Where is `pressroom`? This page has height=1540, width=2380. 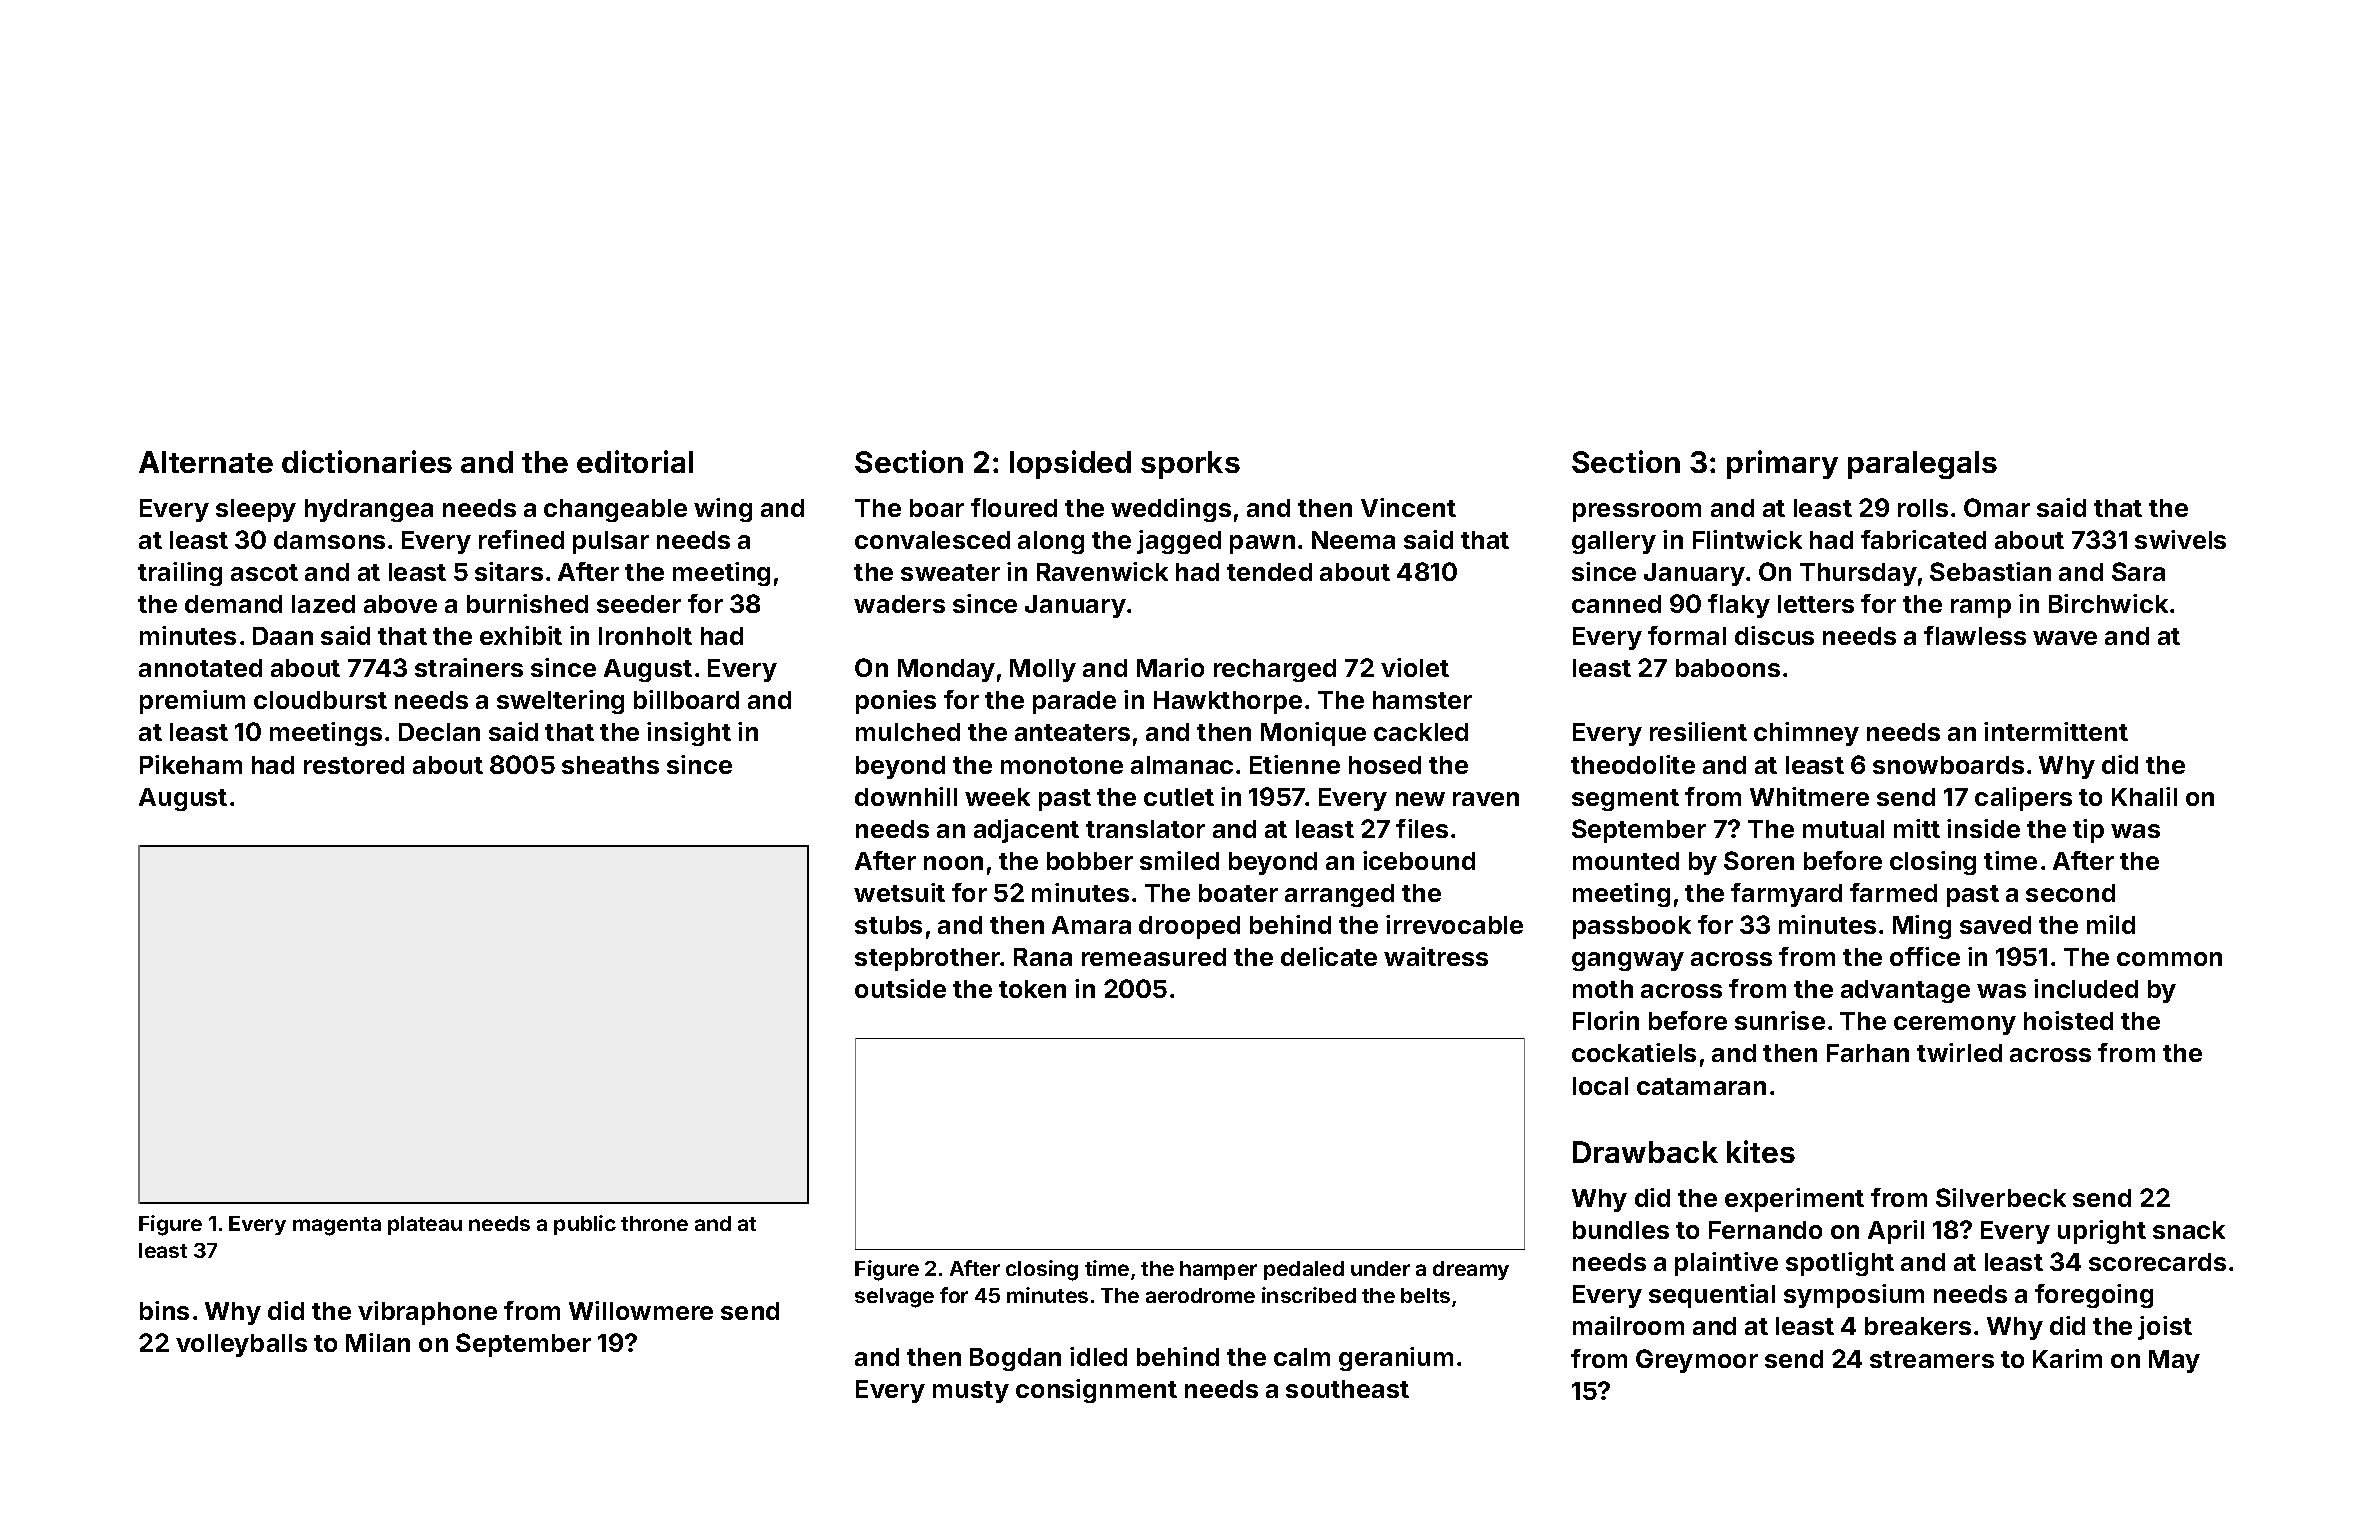
pressroom is located at coordinates (1637, 512).
